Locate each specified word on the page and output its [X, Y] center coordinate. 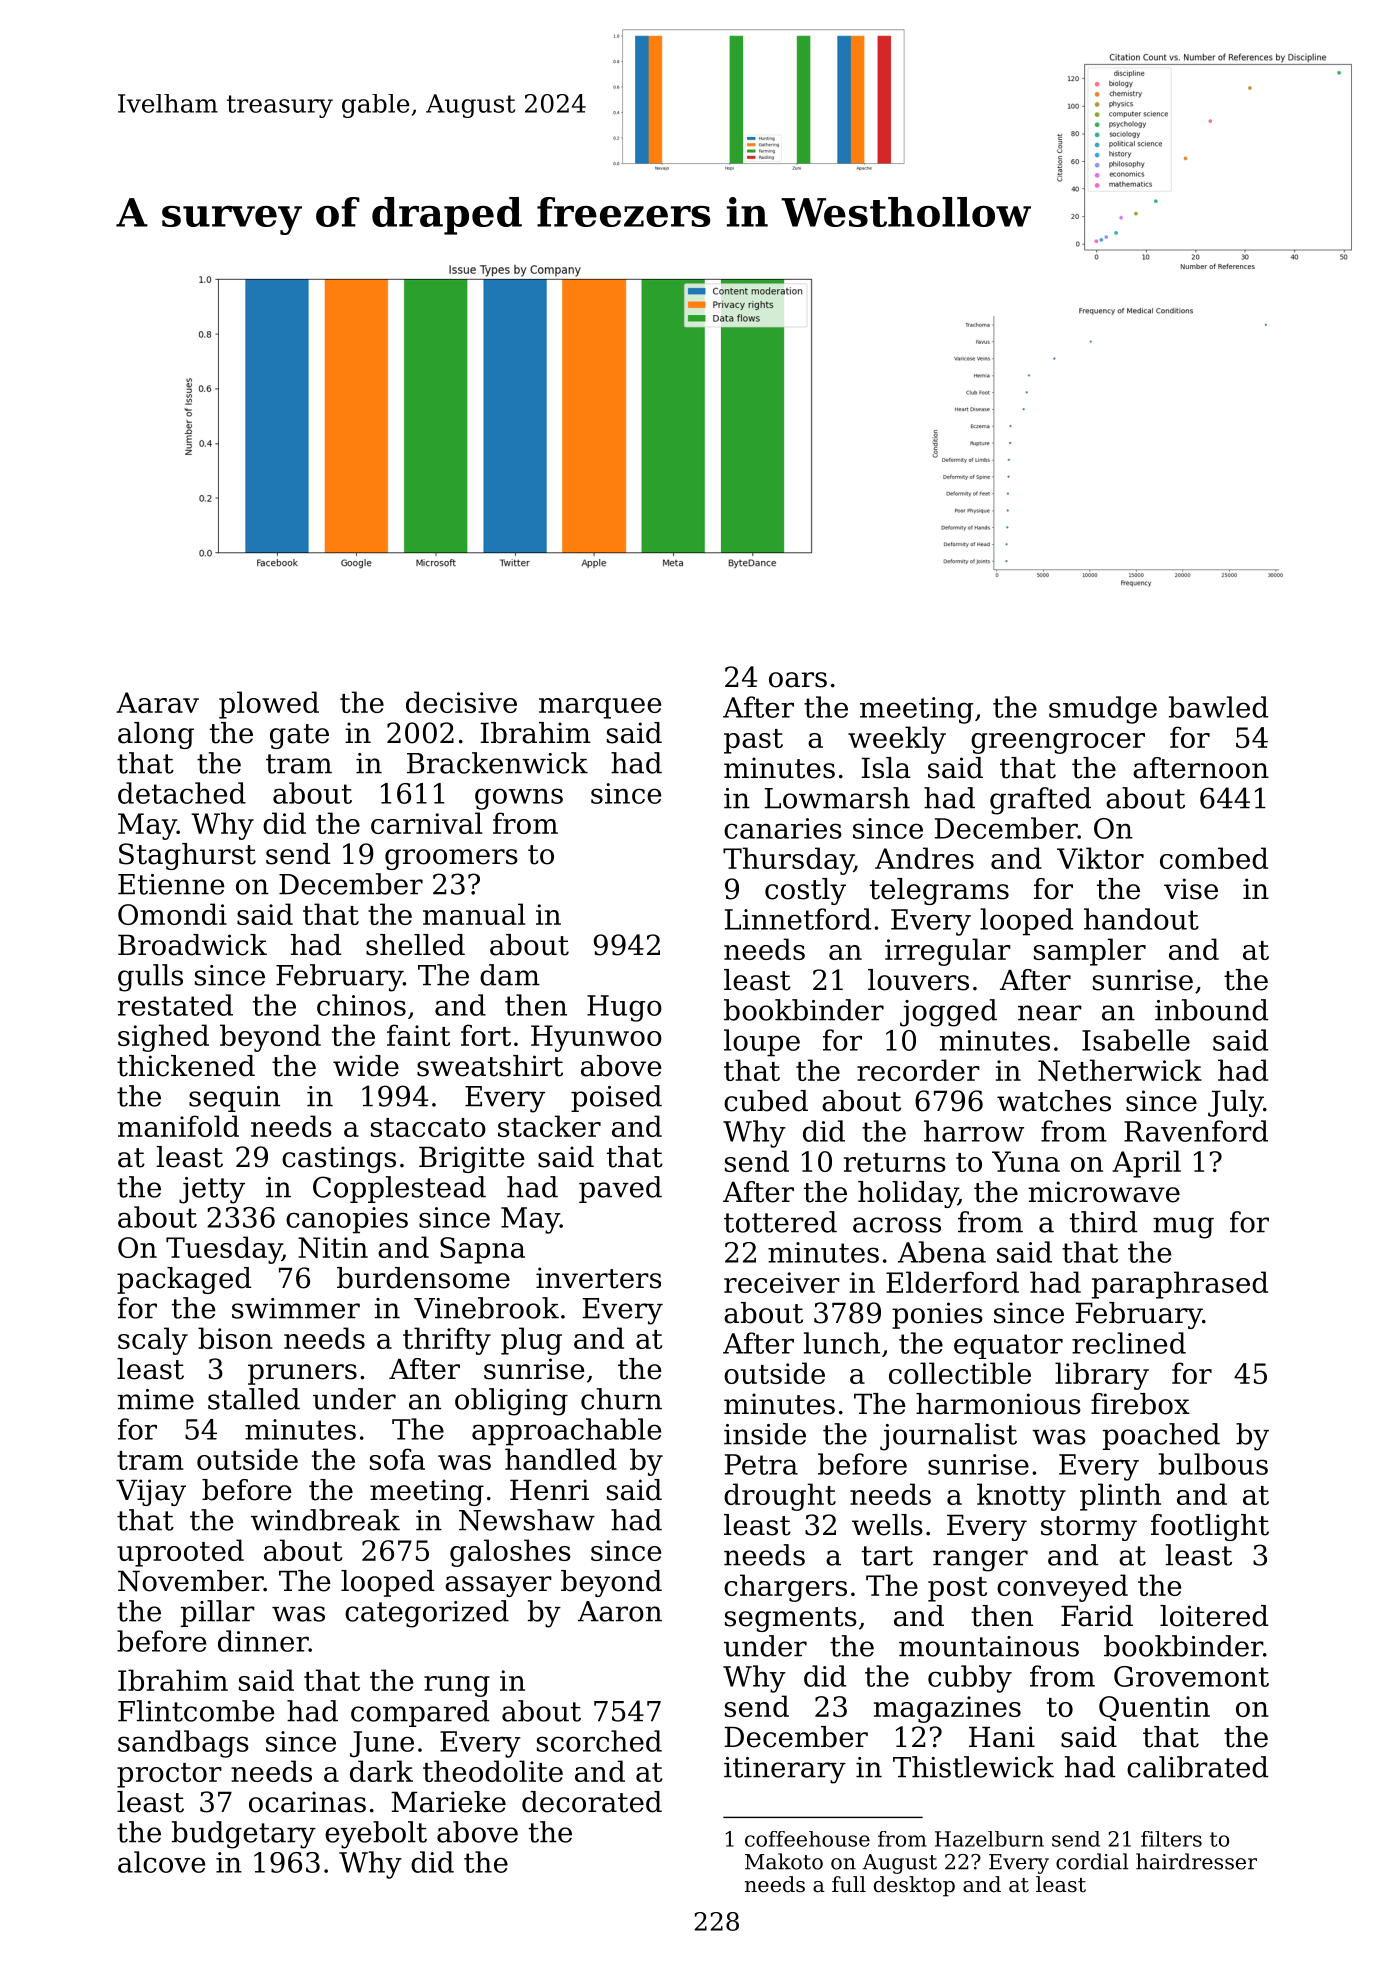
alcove [161, 1862]
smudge [1103, 710]
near [1050, 1013]
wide [366, 1066]
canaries [783, 828]
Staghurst [187, 856]
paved [620, 1189]
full [849, 1884]
